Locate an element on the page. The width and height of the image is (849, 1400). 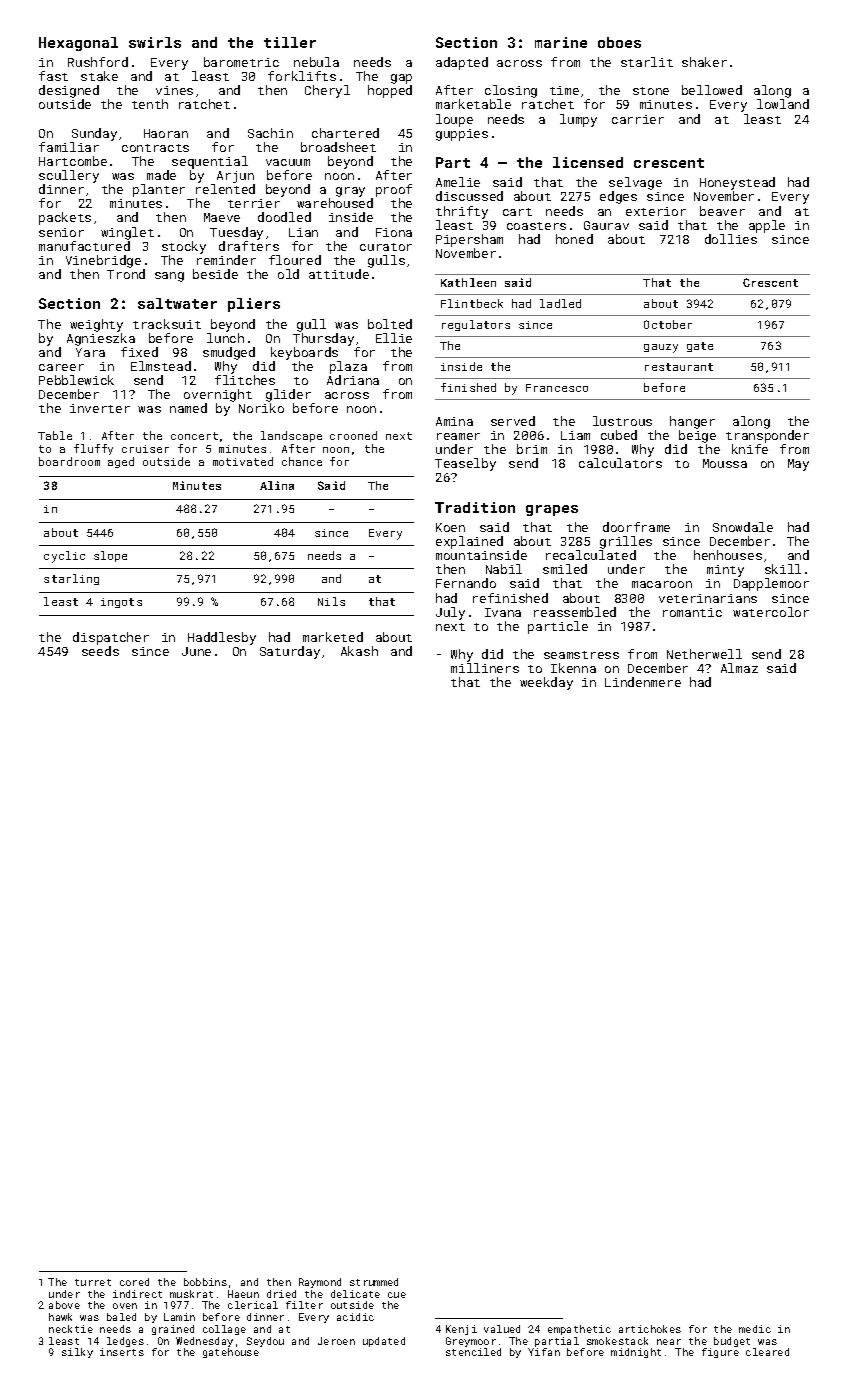
Seydou is located at coordinates (265, 1342).
